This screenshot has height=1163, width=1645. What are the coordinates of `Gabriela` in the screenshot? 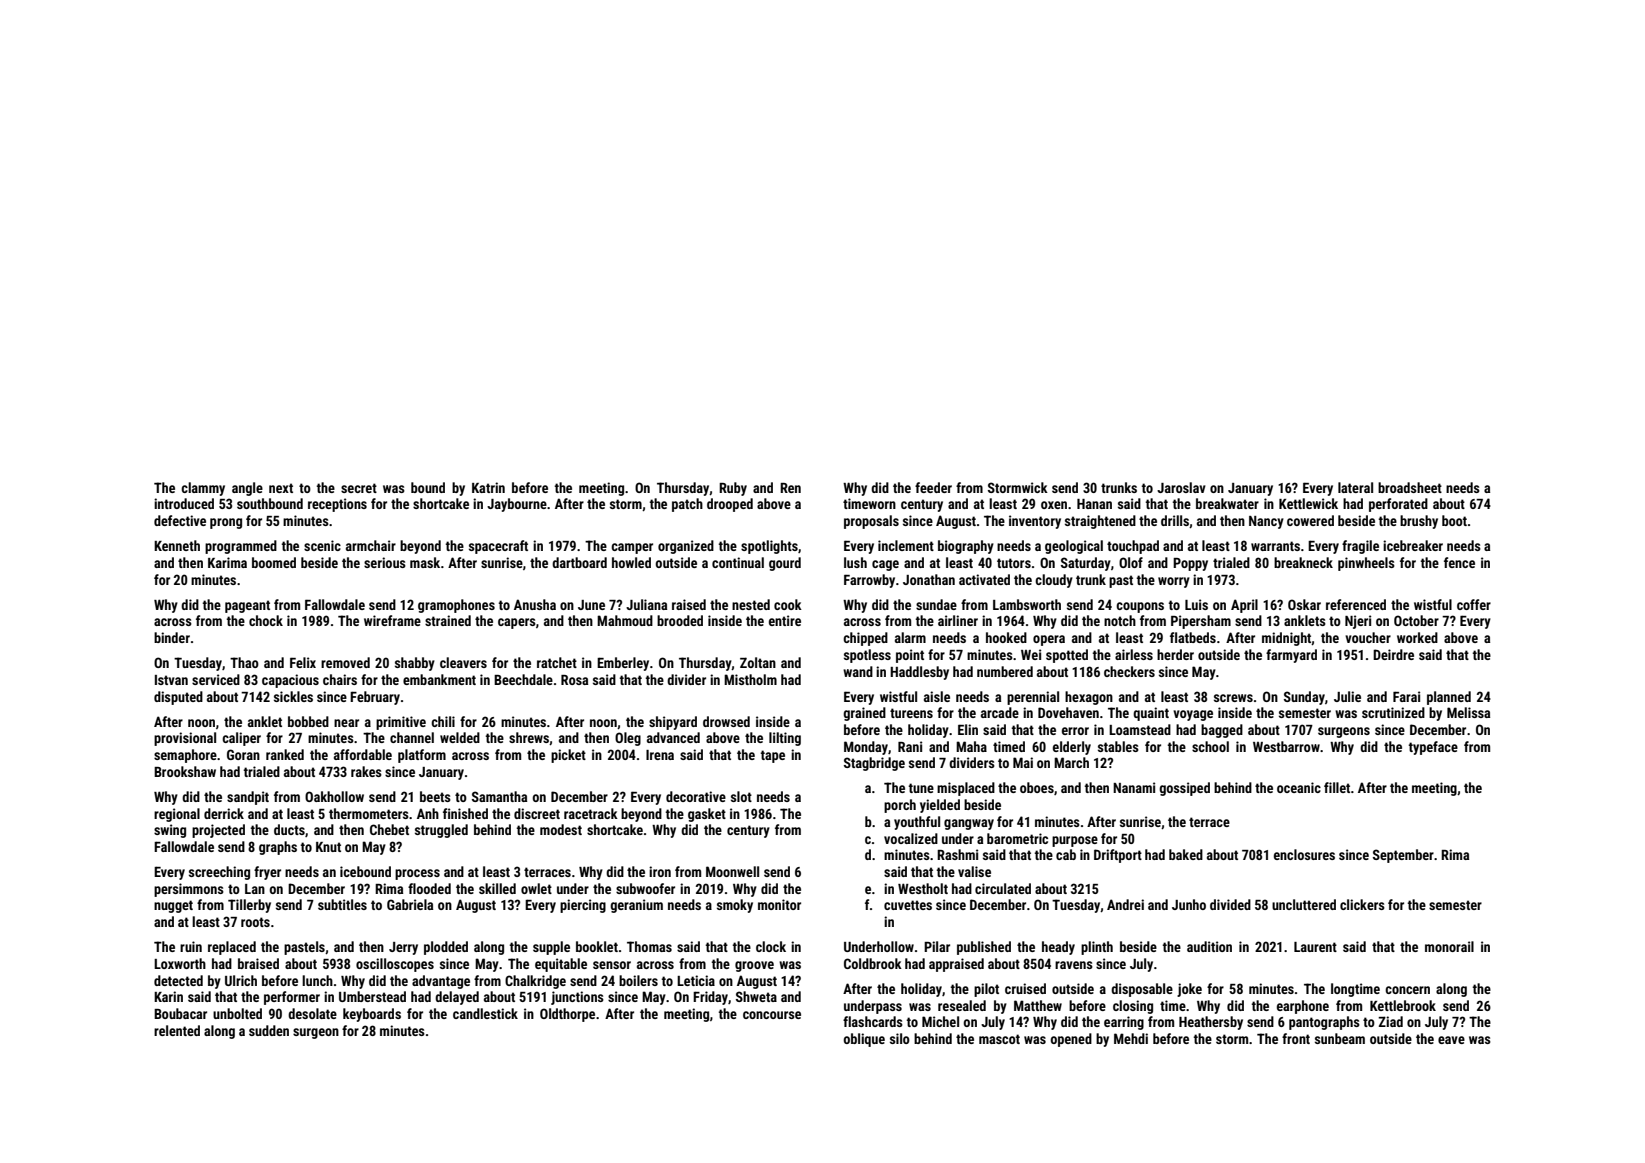 It's located at (410, 904).
